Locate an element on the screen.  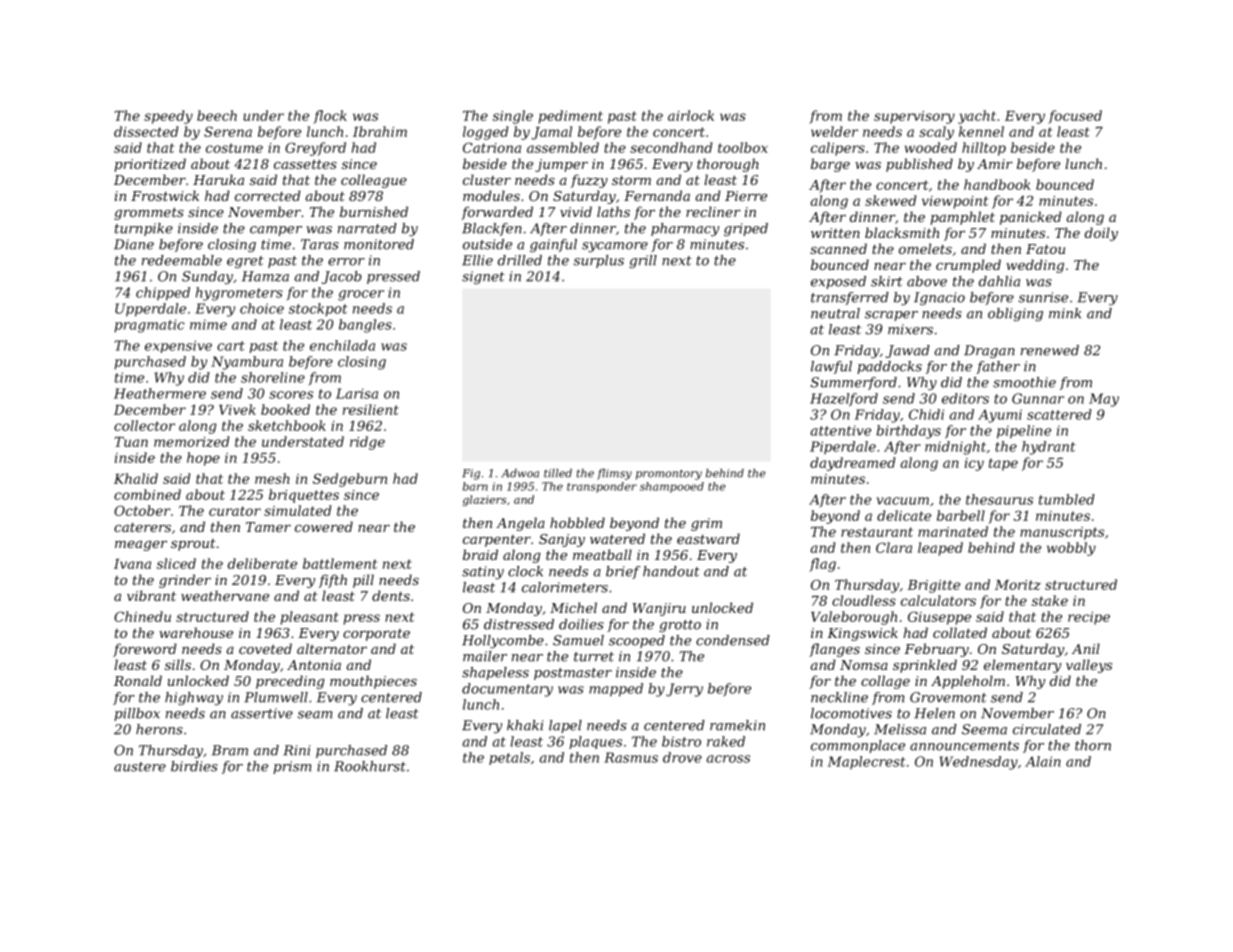
Wednesday is located at coordinates (979, 763).
